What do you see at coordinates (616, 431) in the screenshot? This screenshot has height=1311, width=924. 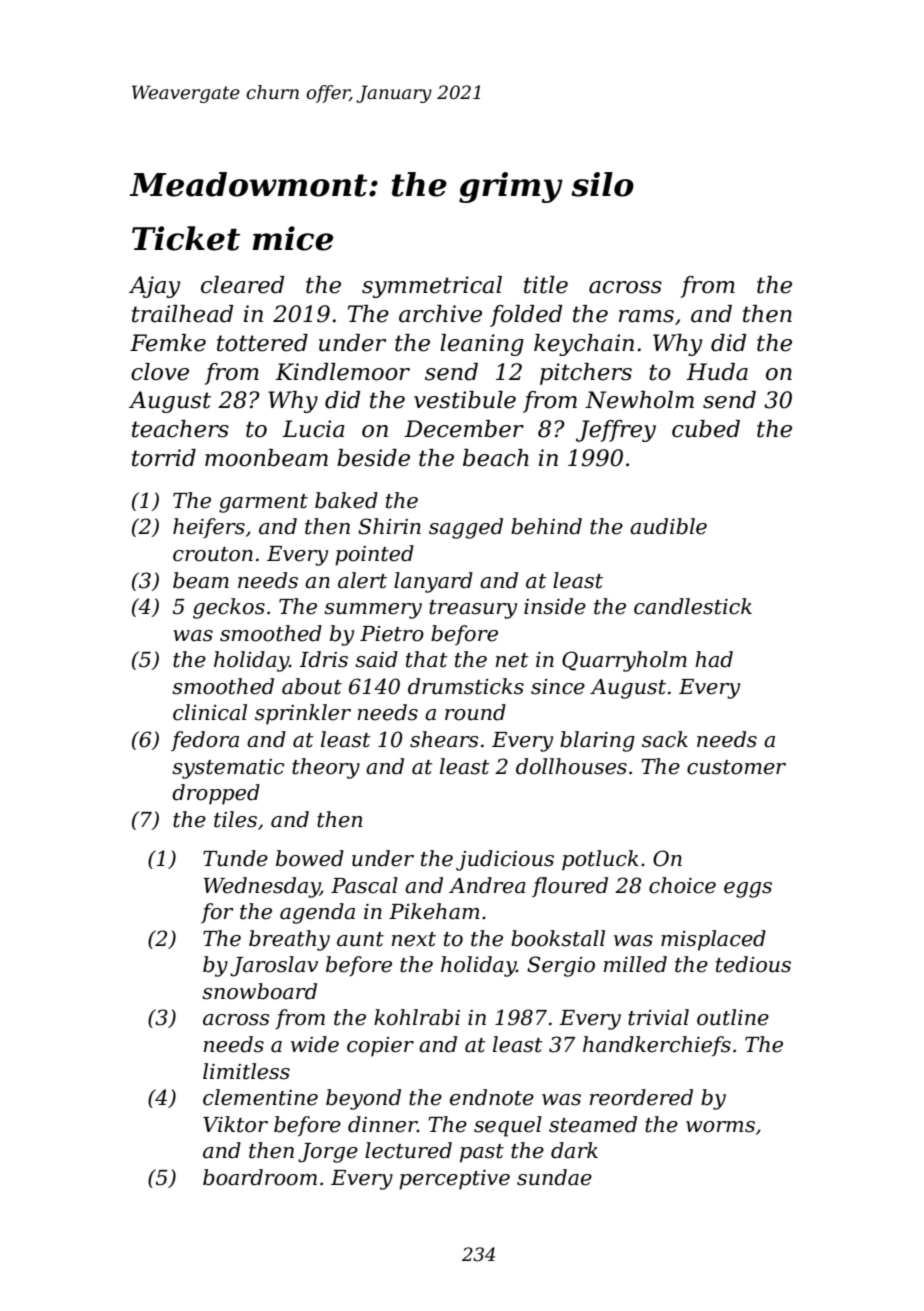 I see `Jeffrey` at bounding box center [616, 431].
